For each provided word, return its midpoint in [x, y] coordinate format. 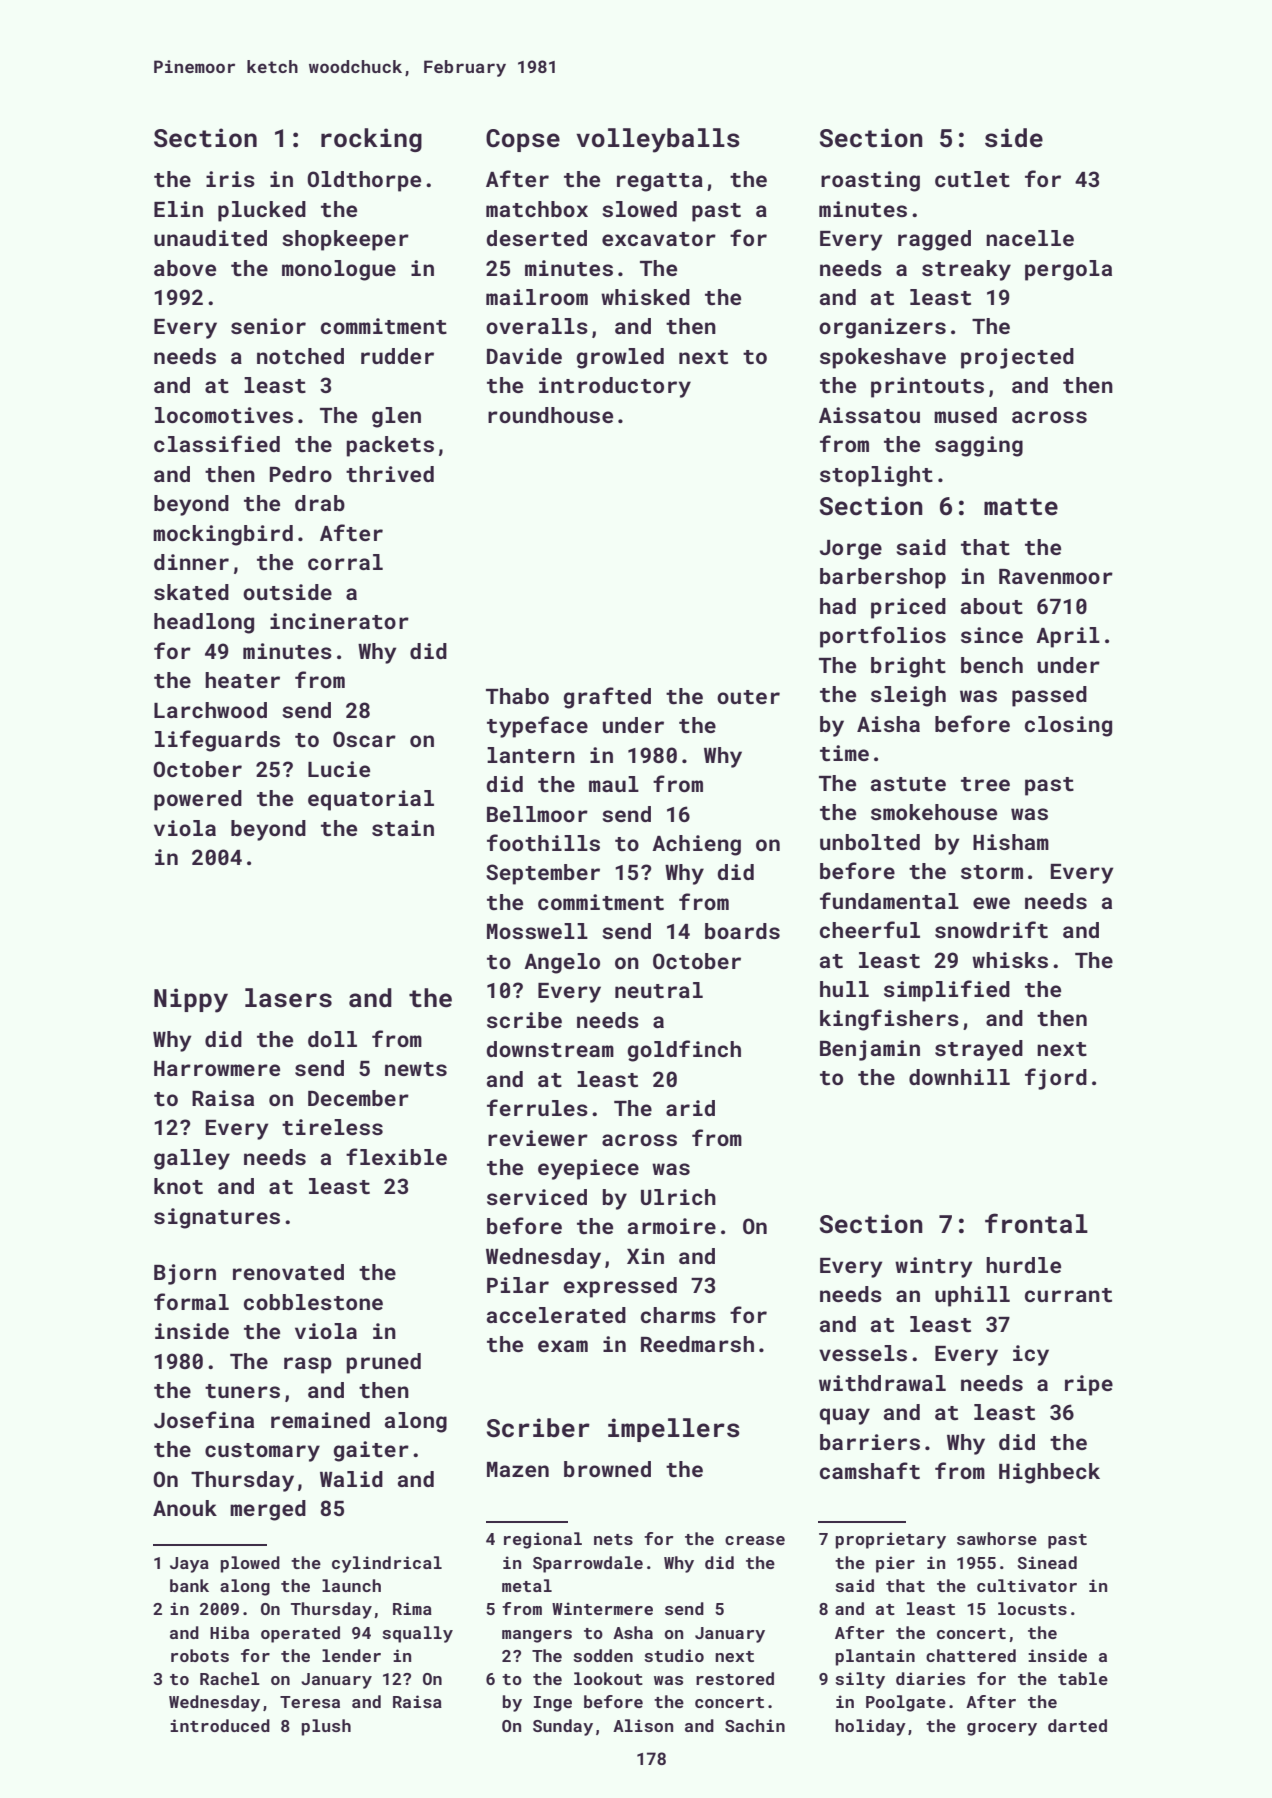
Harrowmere [217, 1068]
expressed [620, 1287]
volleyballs [658, 140]
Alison [643, 1725]
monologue [339, 270]
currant [1068, 1295]
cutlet [972, 179]
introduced [220, 1725]
